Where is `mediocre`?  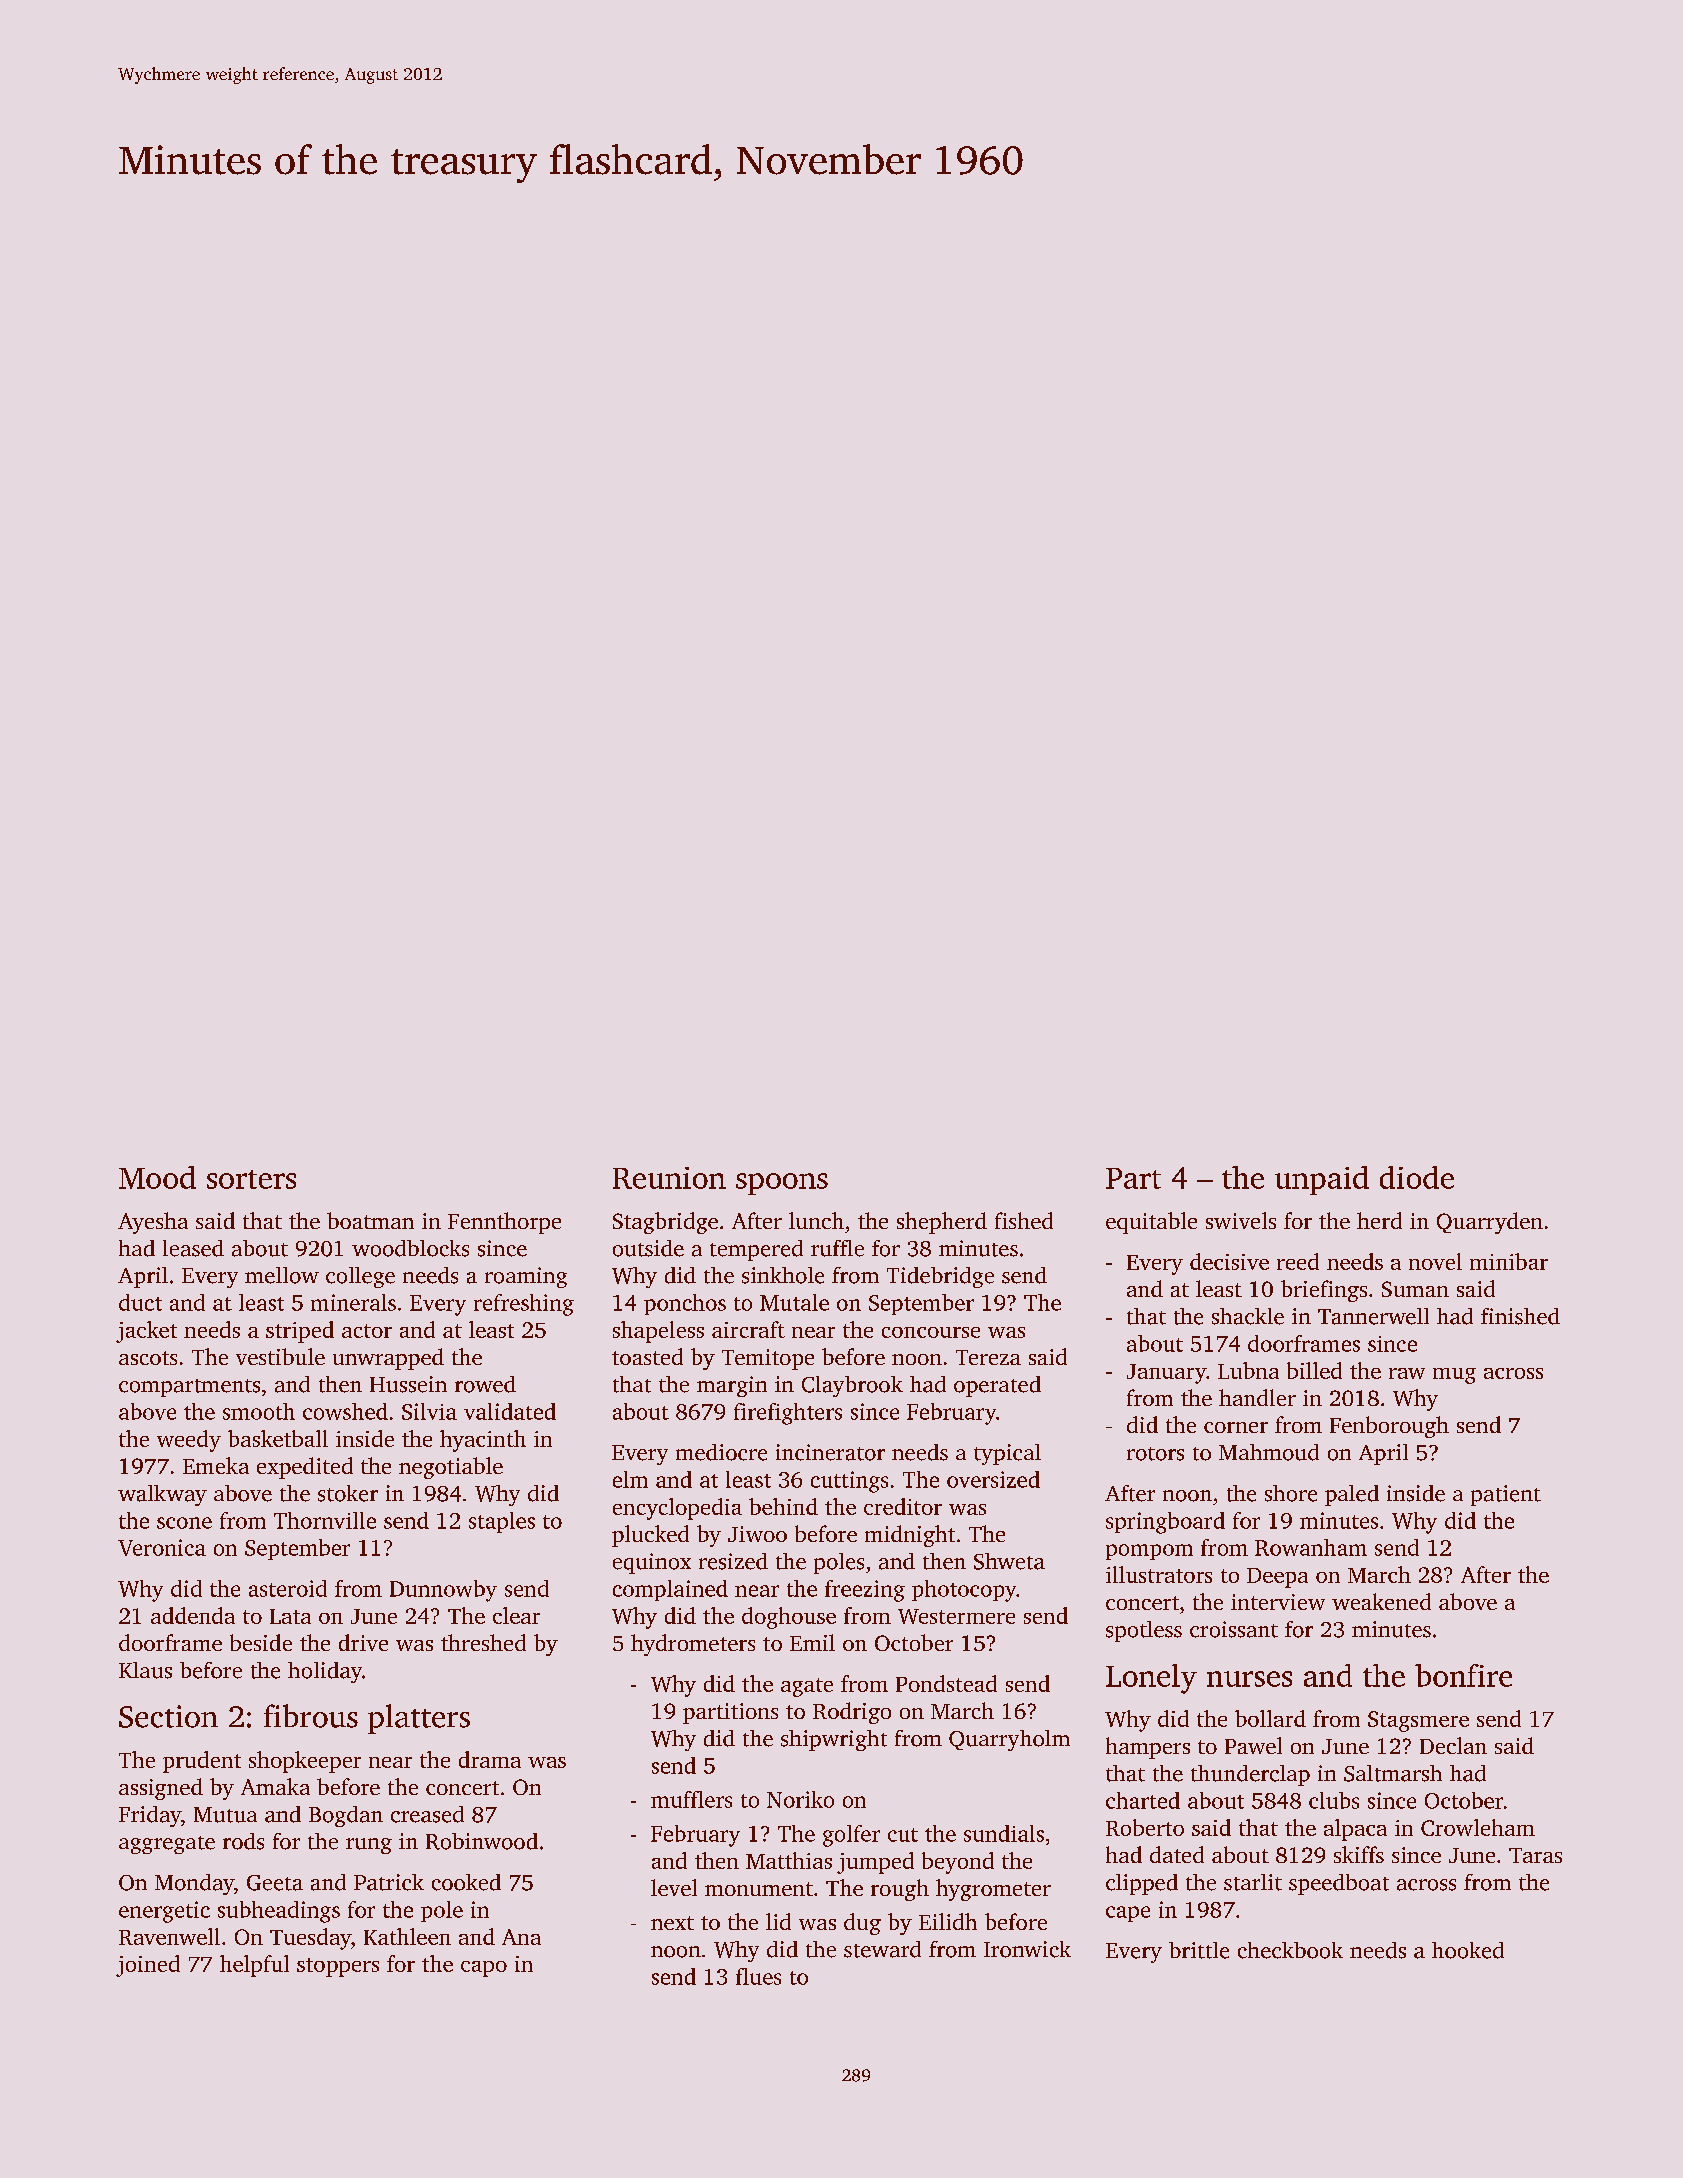 mediocre is located at coordinates (721, 1452).
